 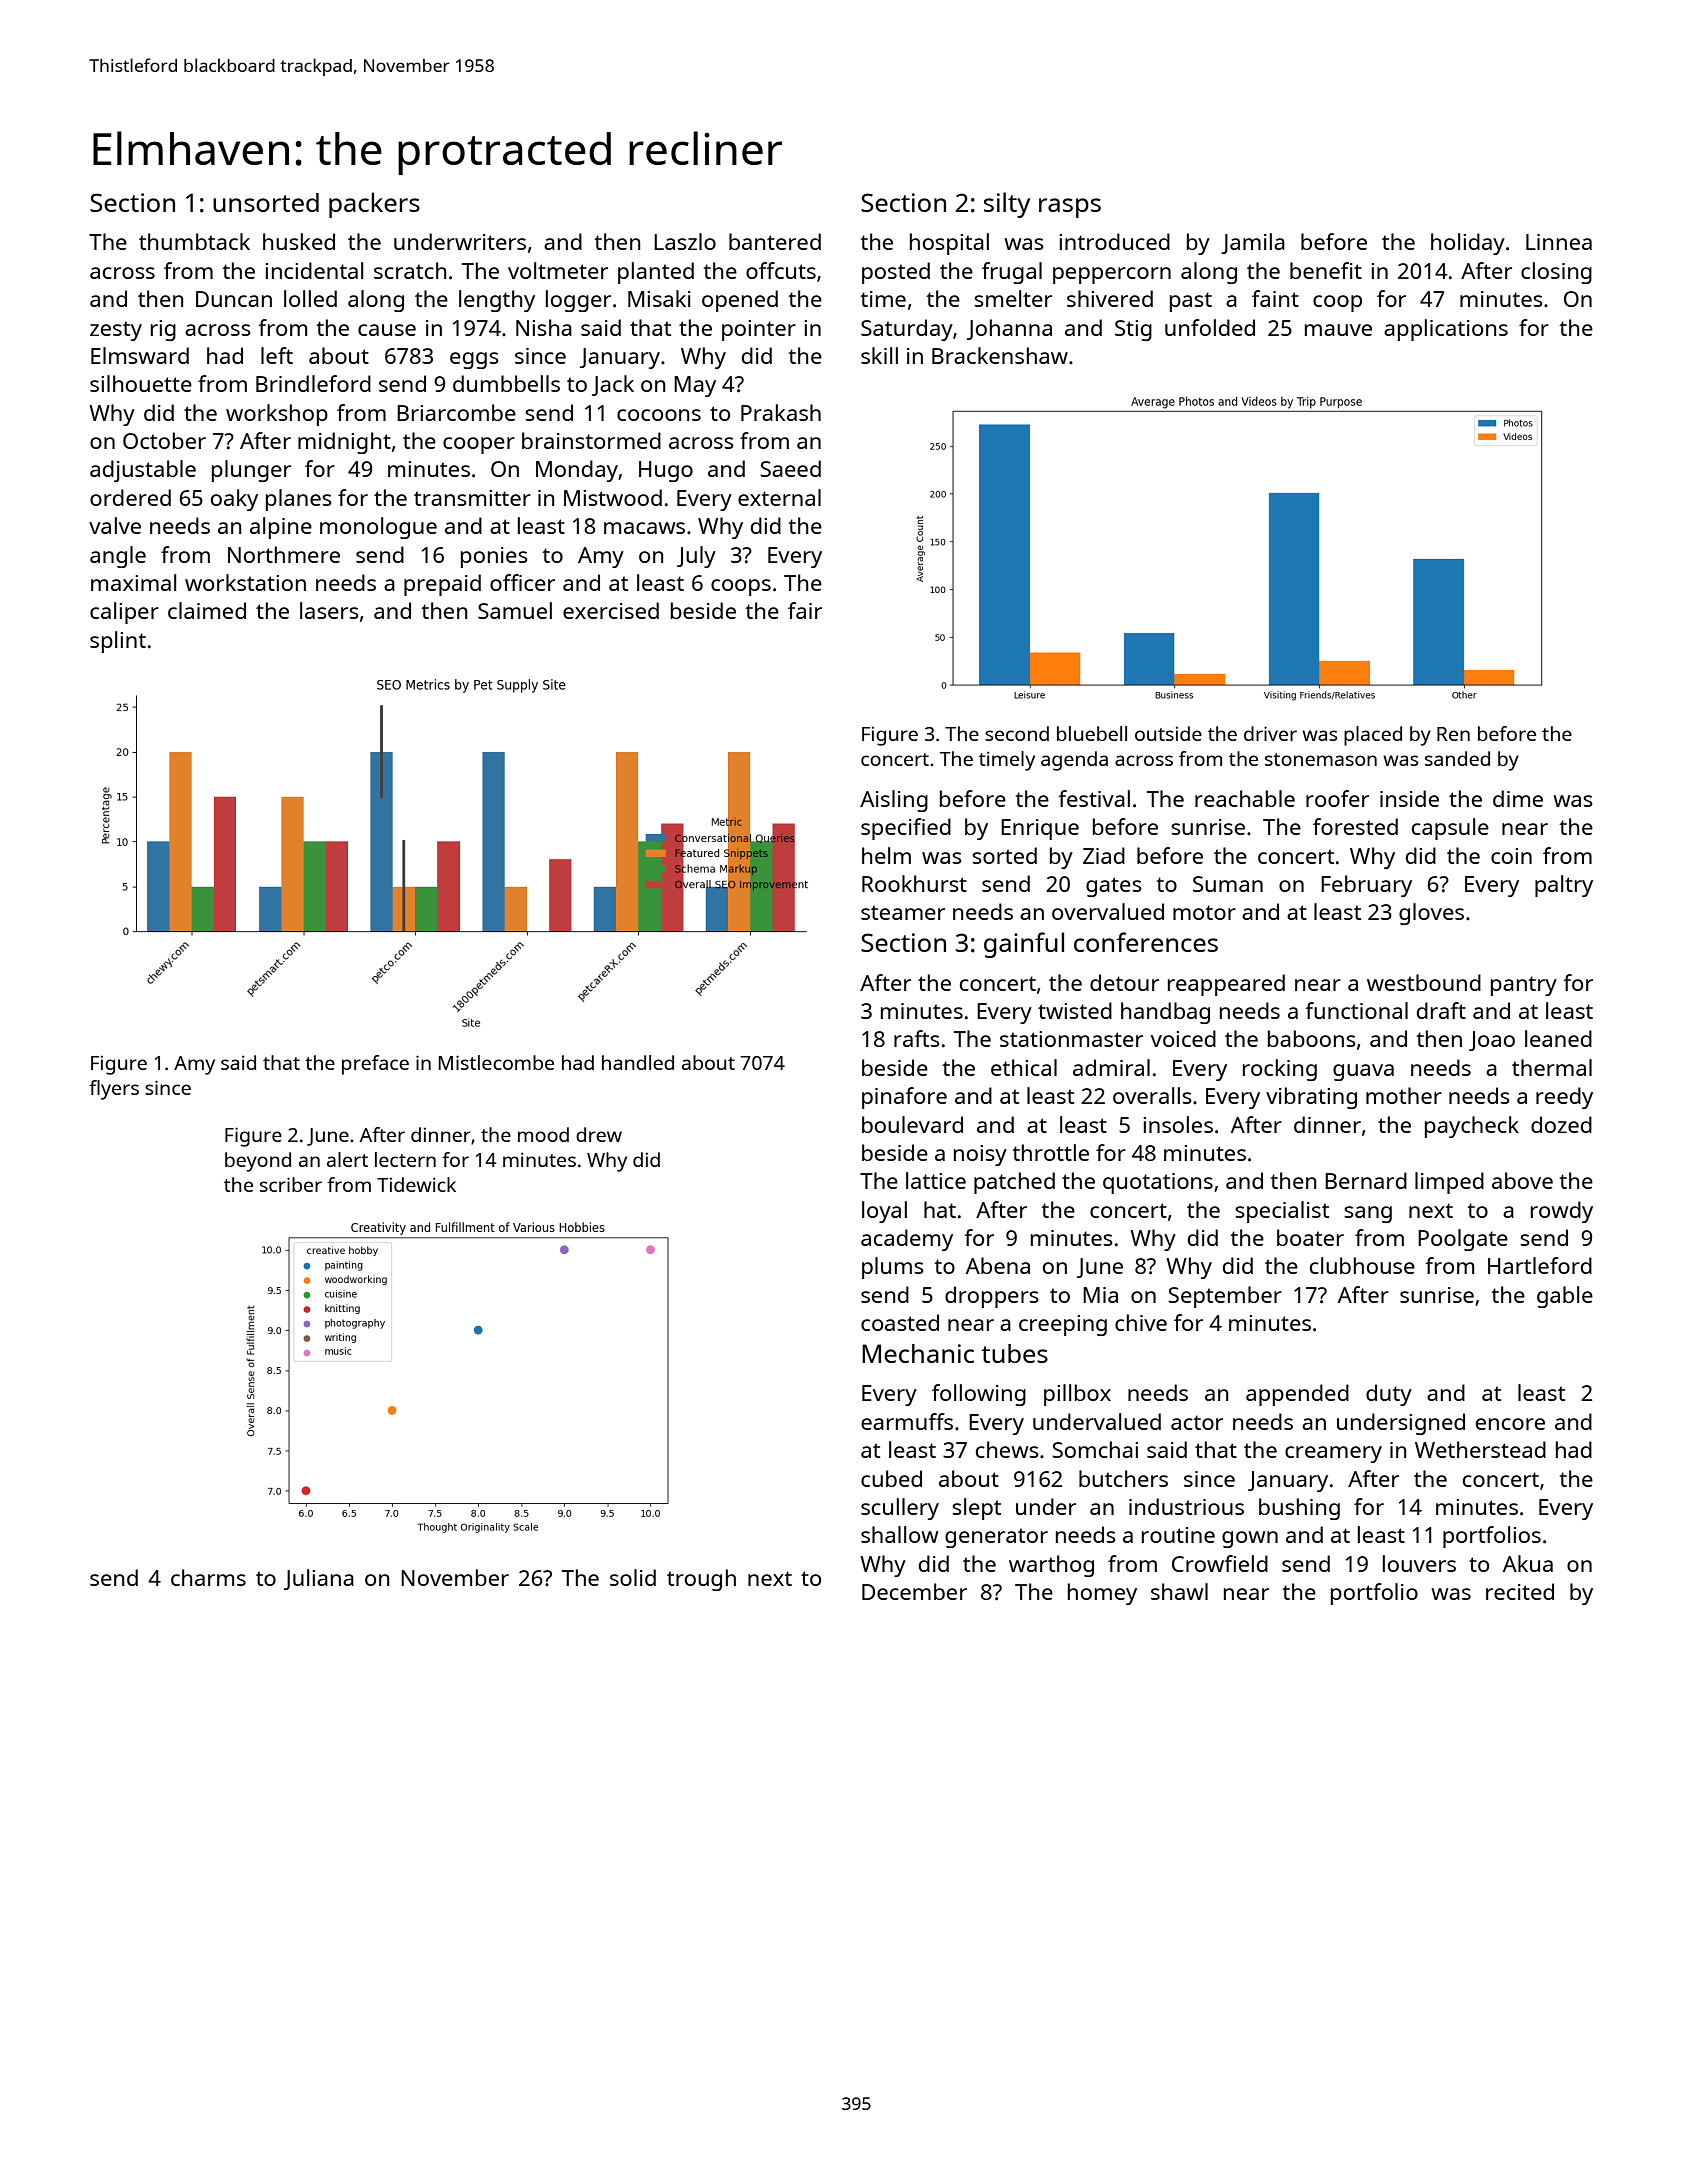 I want to click on monologue, so click(x=378, y=528).
